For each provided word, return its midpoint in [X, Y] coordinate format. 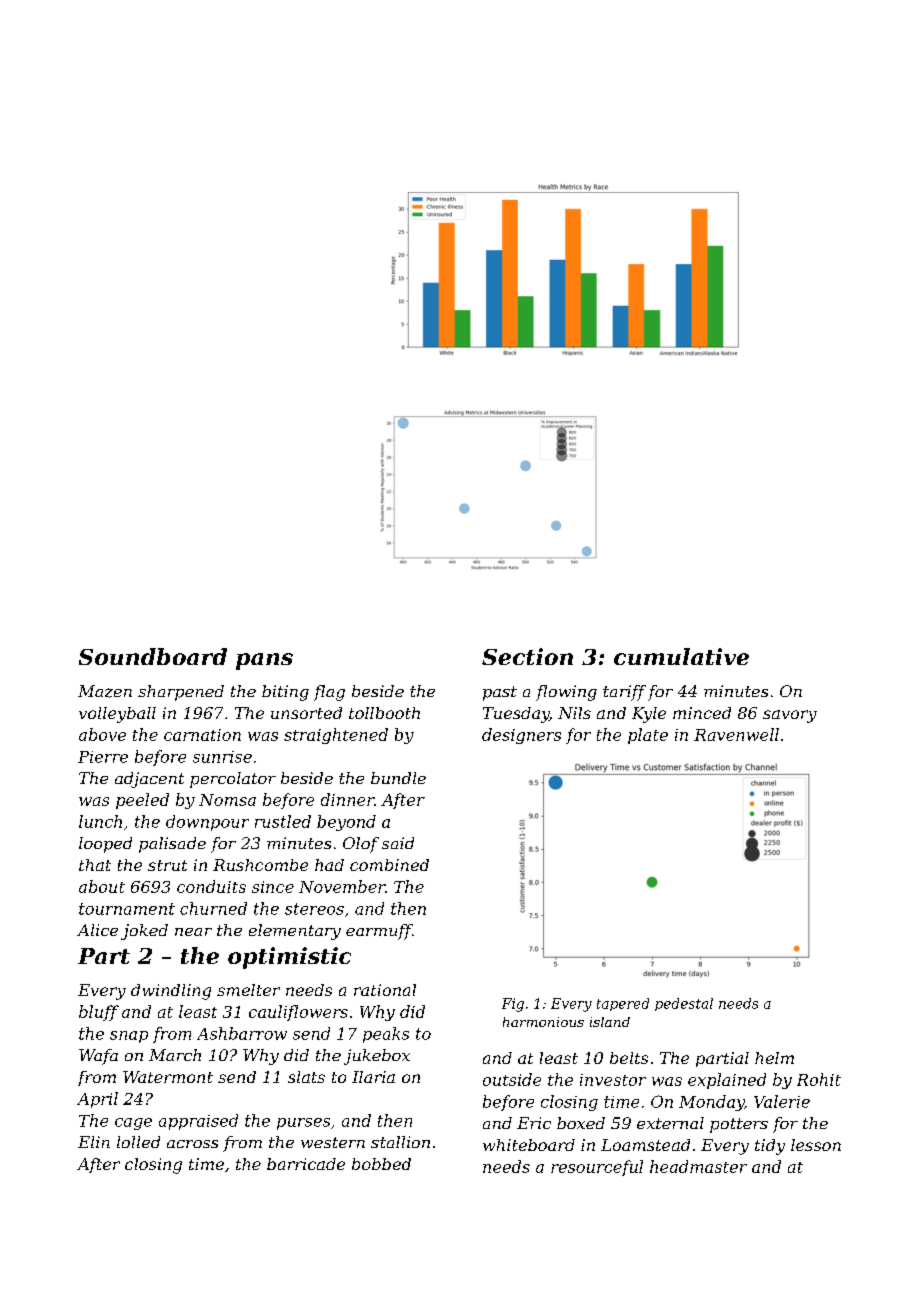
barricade [306, 1164]
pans [264, 661]
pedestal [684, 1004]
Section [527, 656]
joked [144, 932]
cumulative [681, 656]
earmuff [379, 932]
